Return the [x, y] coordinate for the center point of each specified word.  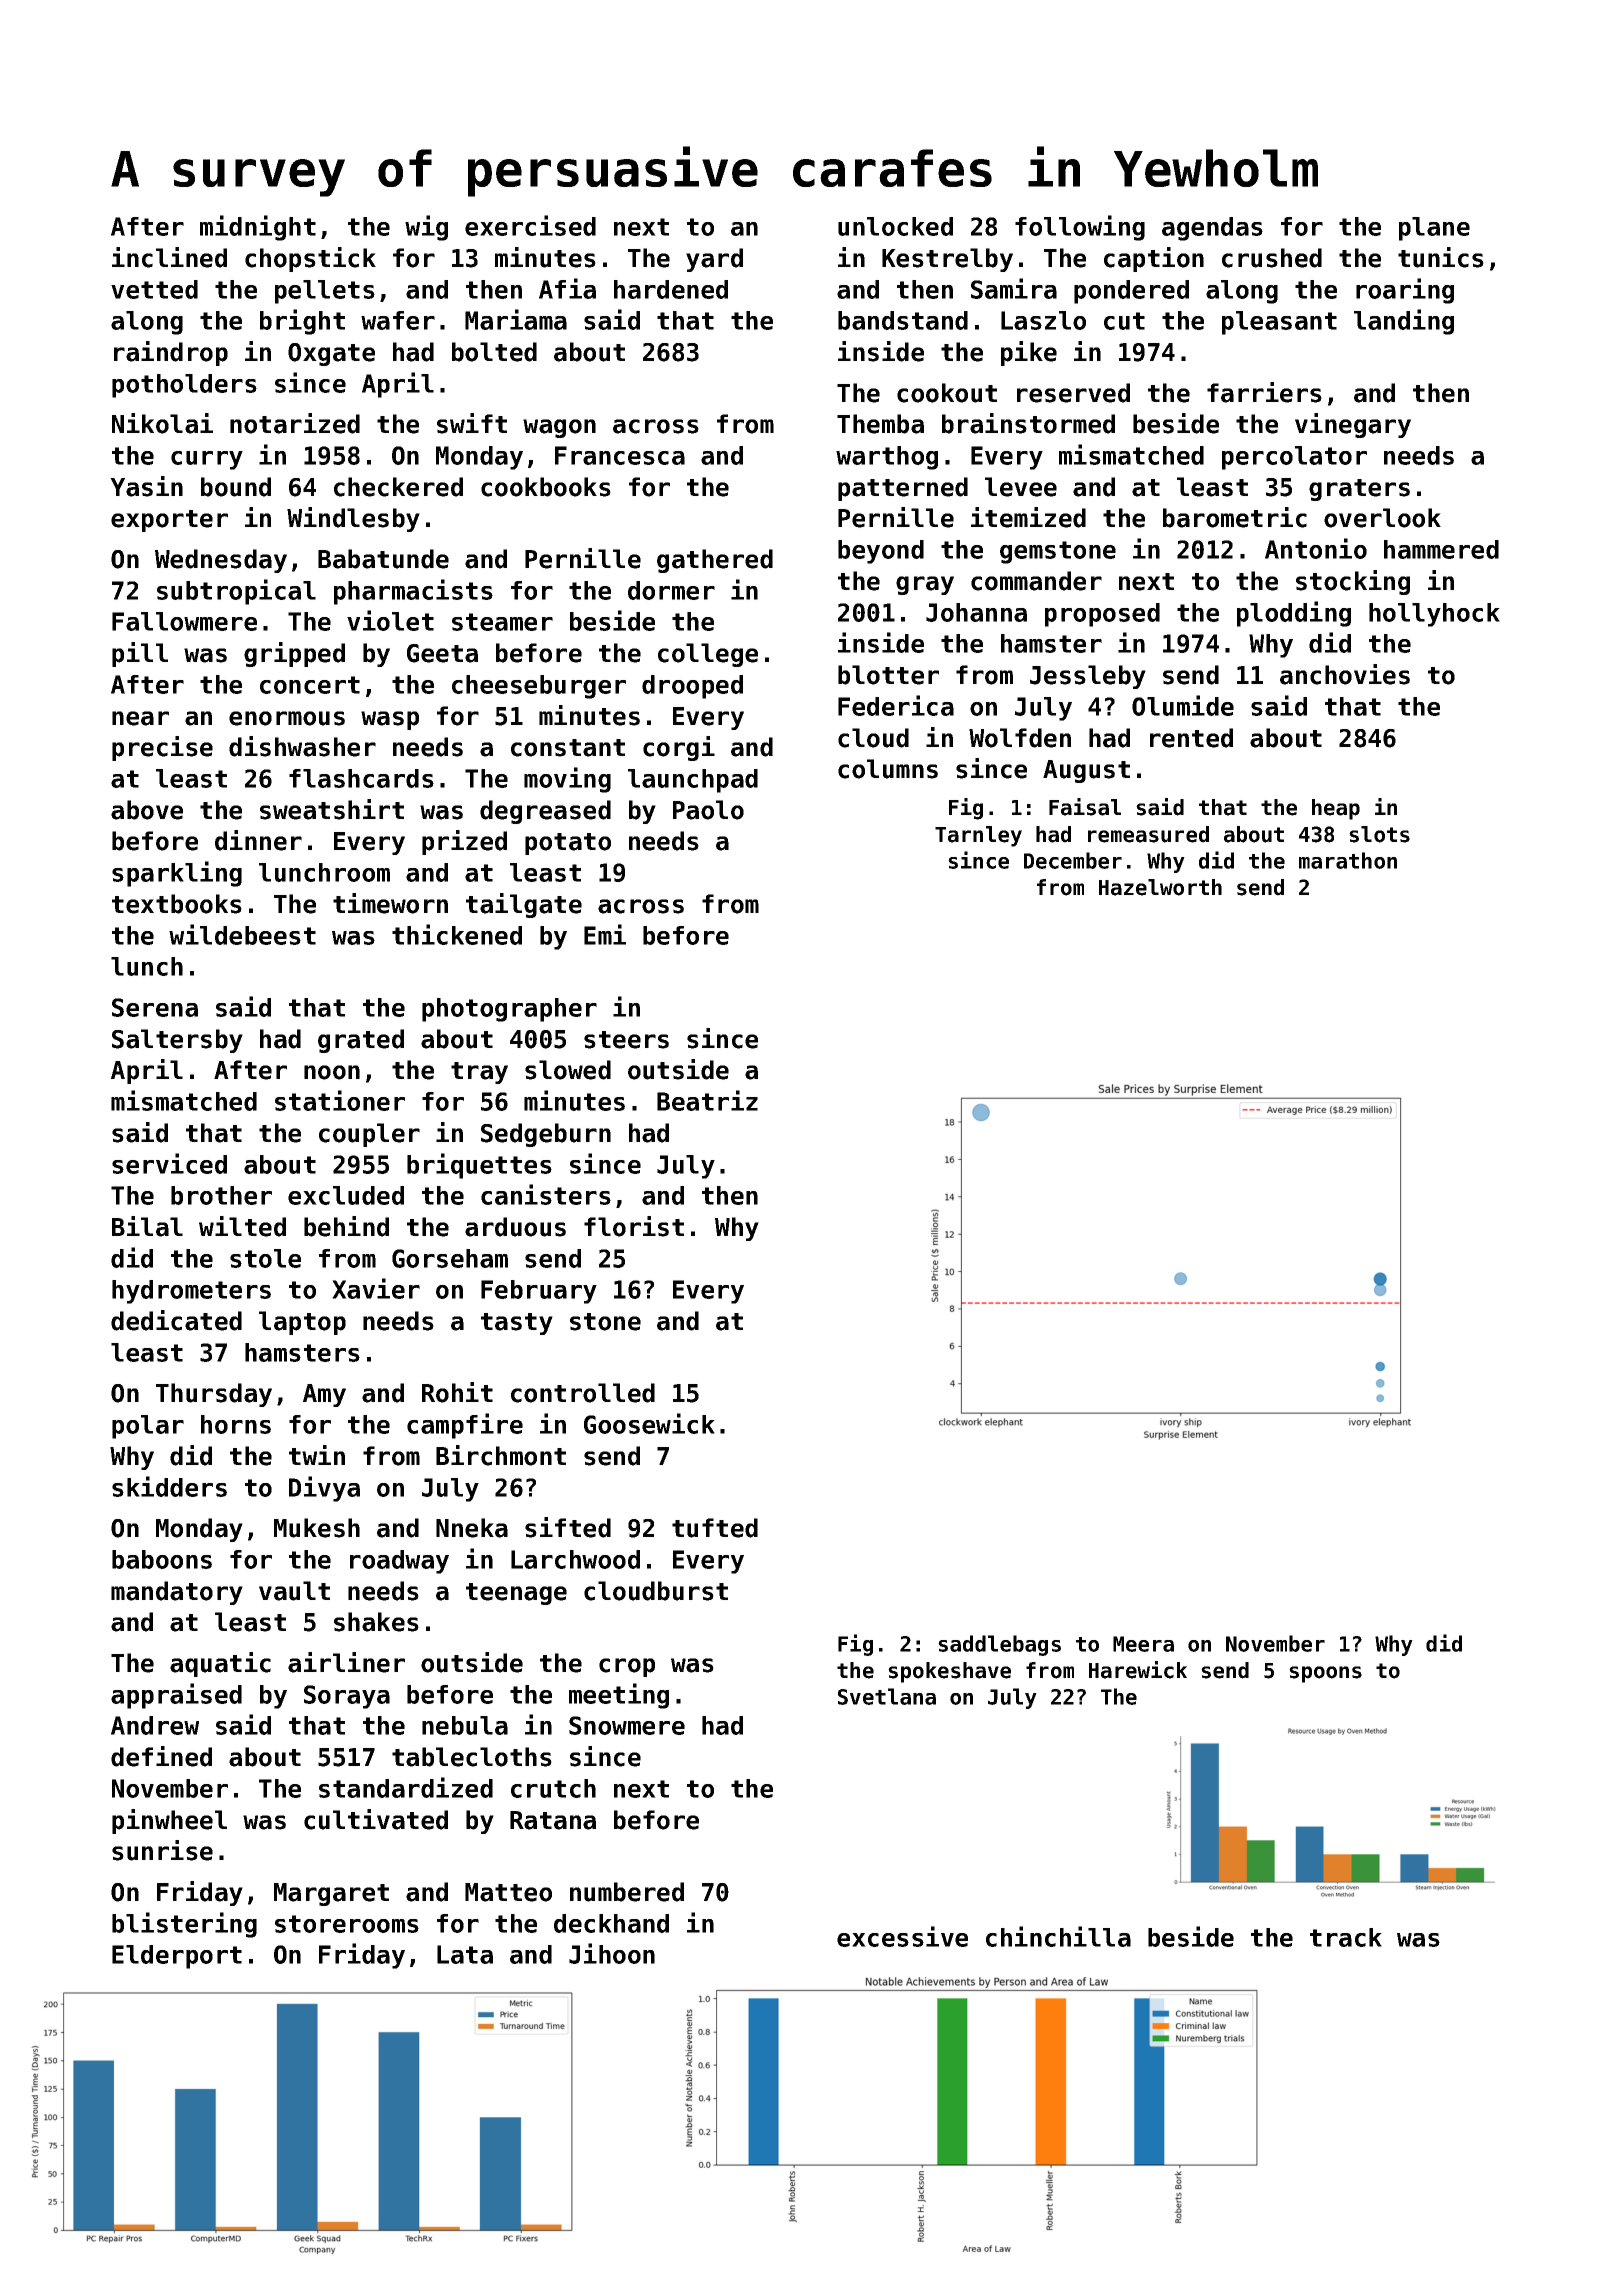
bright [302, 322]
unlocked [895, 226]
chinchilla [1058, 1936]
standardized [406, 1787]
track [1346, 1937]
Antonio [1316, 548]
